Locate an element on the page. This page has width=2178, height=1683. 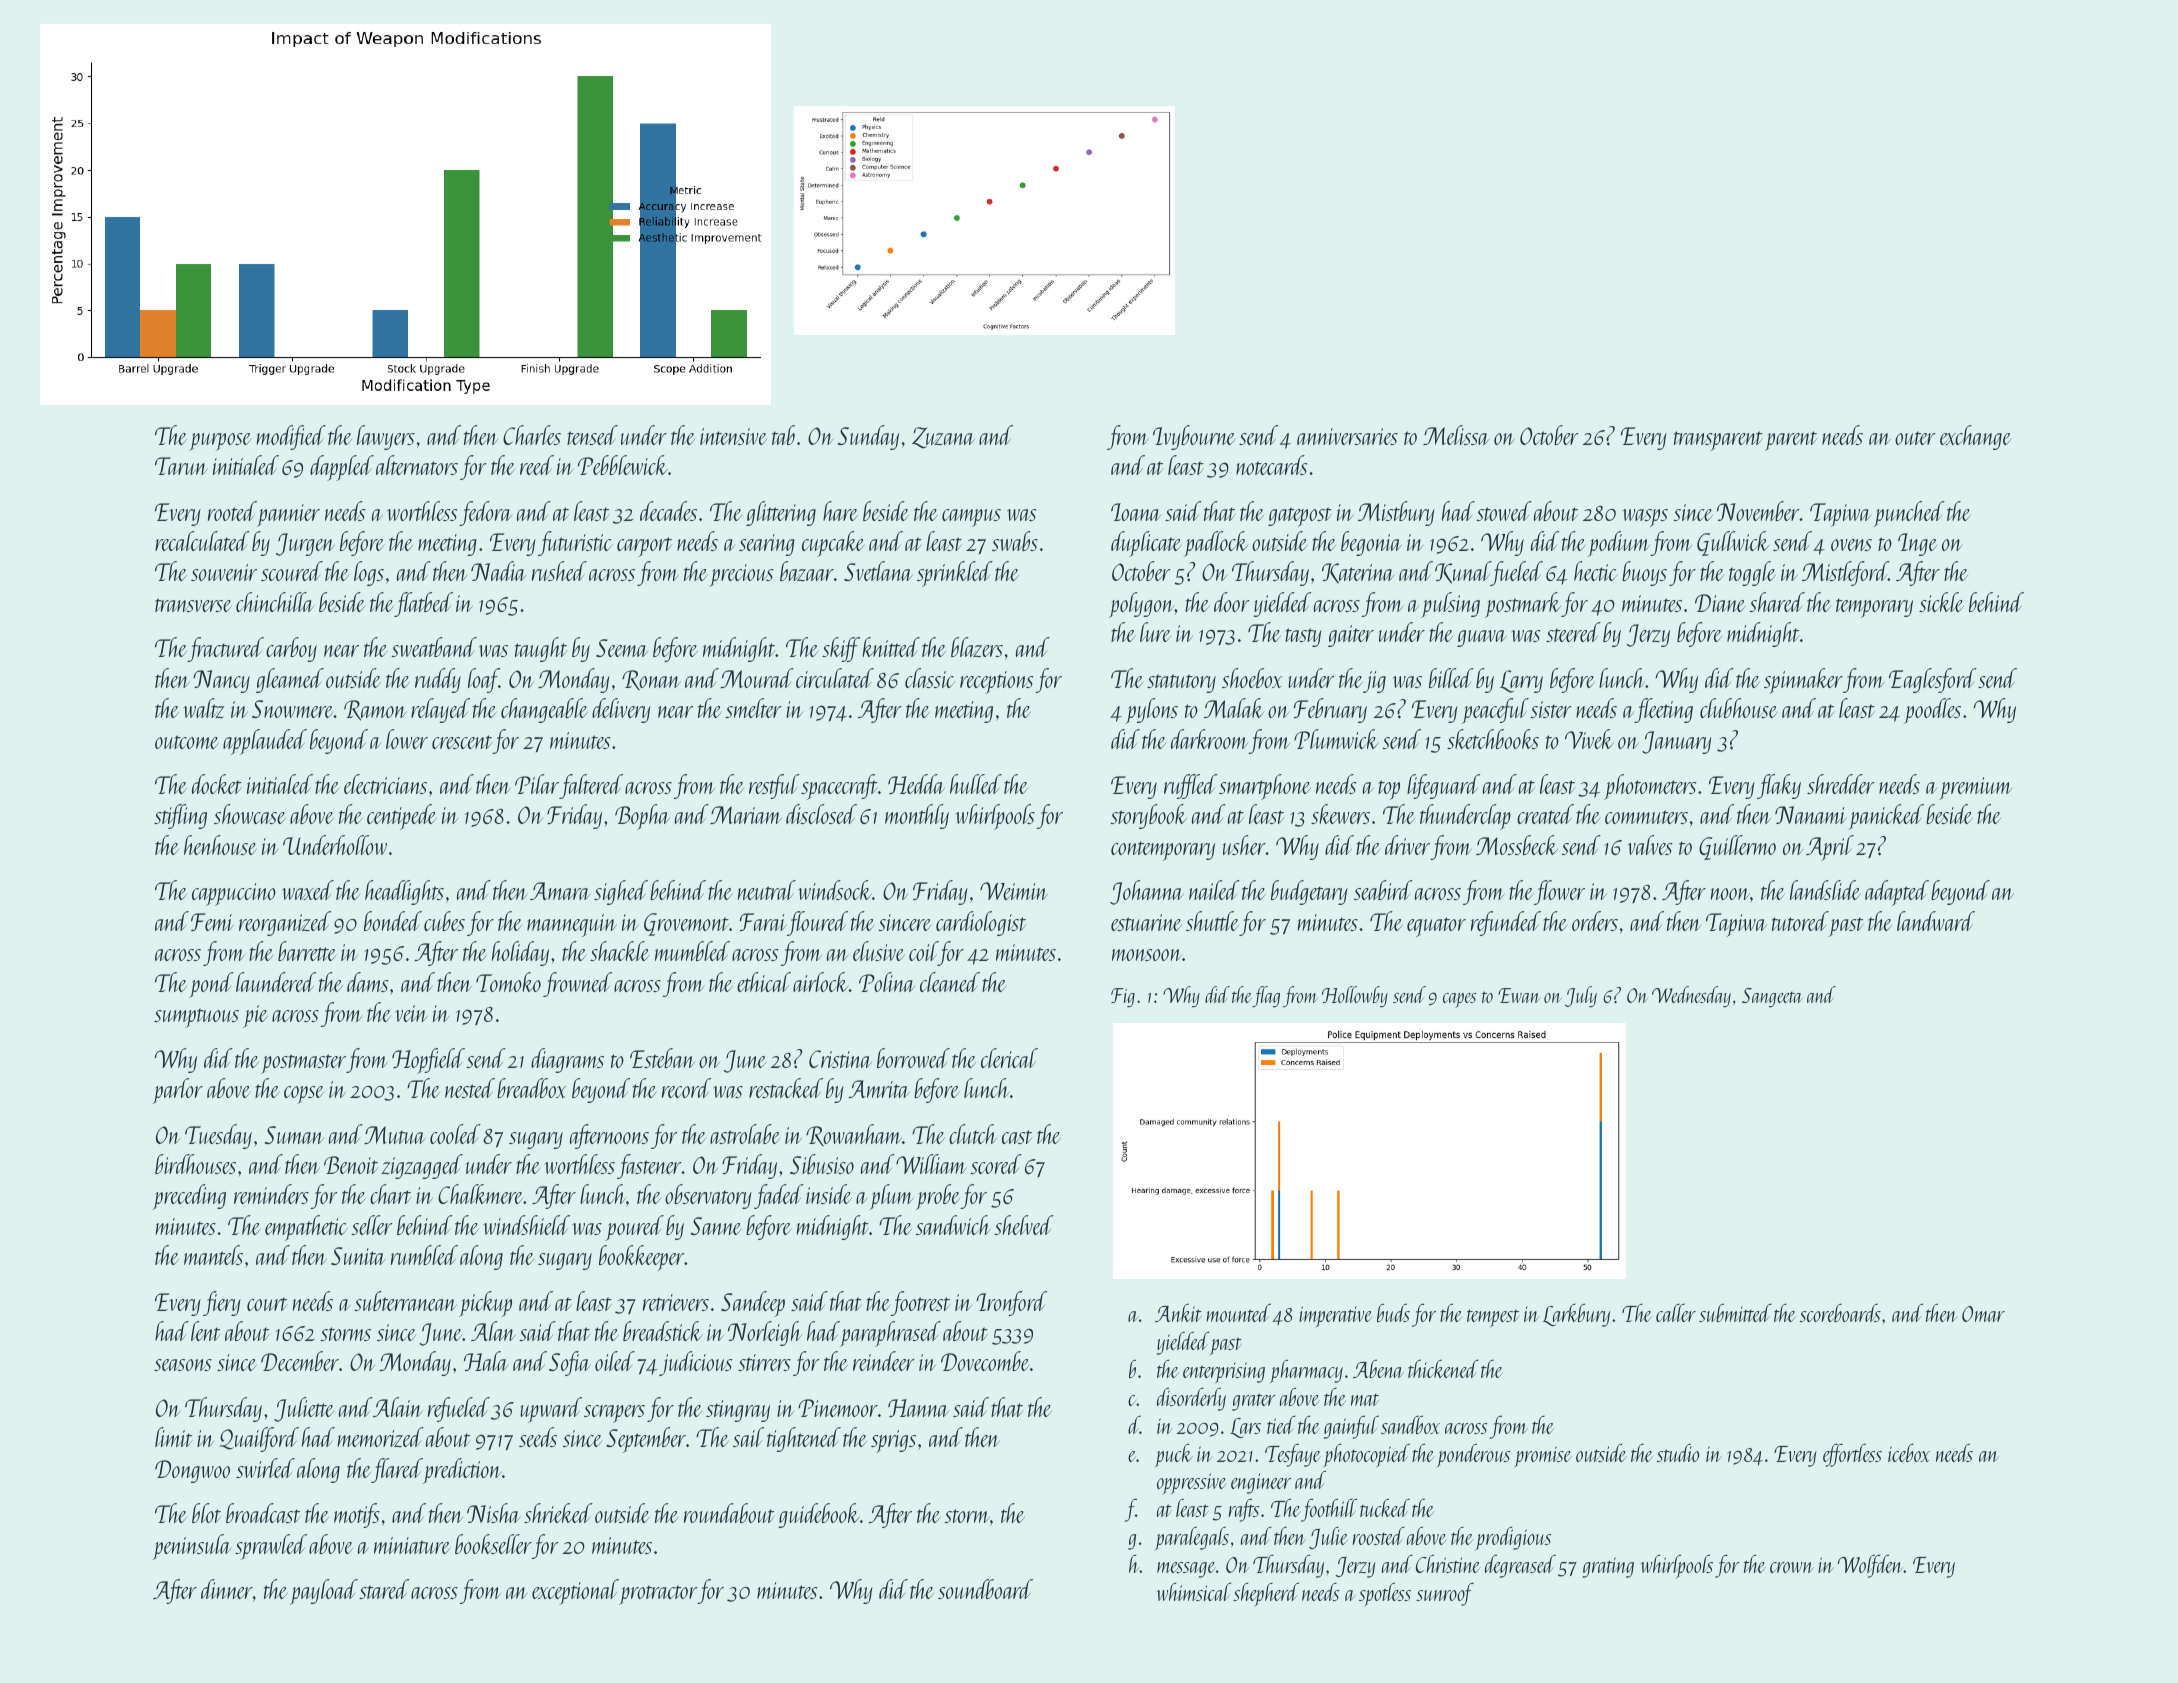
flatbed is located at coordinates (423, 604).
